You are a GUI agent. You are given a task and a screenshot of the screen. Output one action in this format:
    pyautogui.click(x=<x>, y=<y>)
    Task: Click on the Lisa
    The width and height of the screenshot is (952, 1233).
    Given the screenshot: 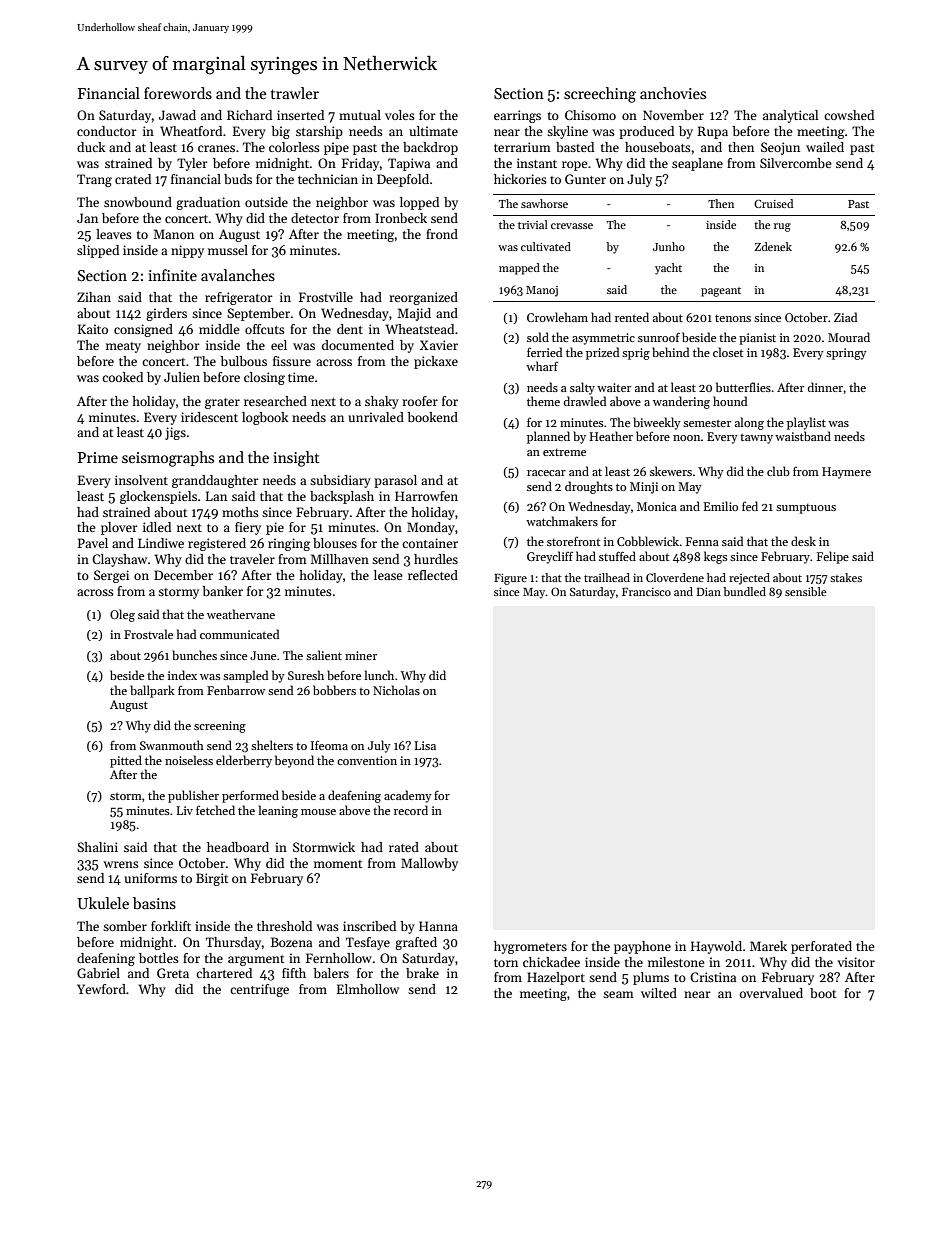 What is the action you would take?
    pyautogui.click(x=425, y=745)
